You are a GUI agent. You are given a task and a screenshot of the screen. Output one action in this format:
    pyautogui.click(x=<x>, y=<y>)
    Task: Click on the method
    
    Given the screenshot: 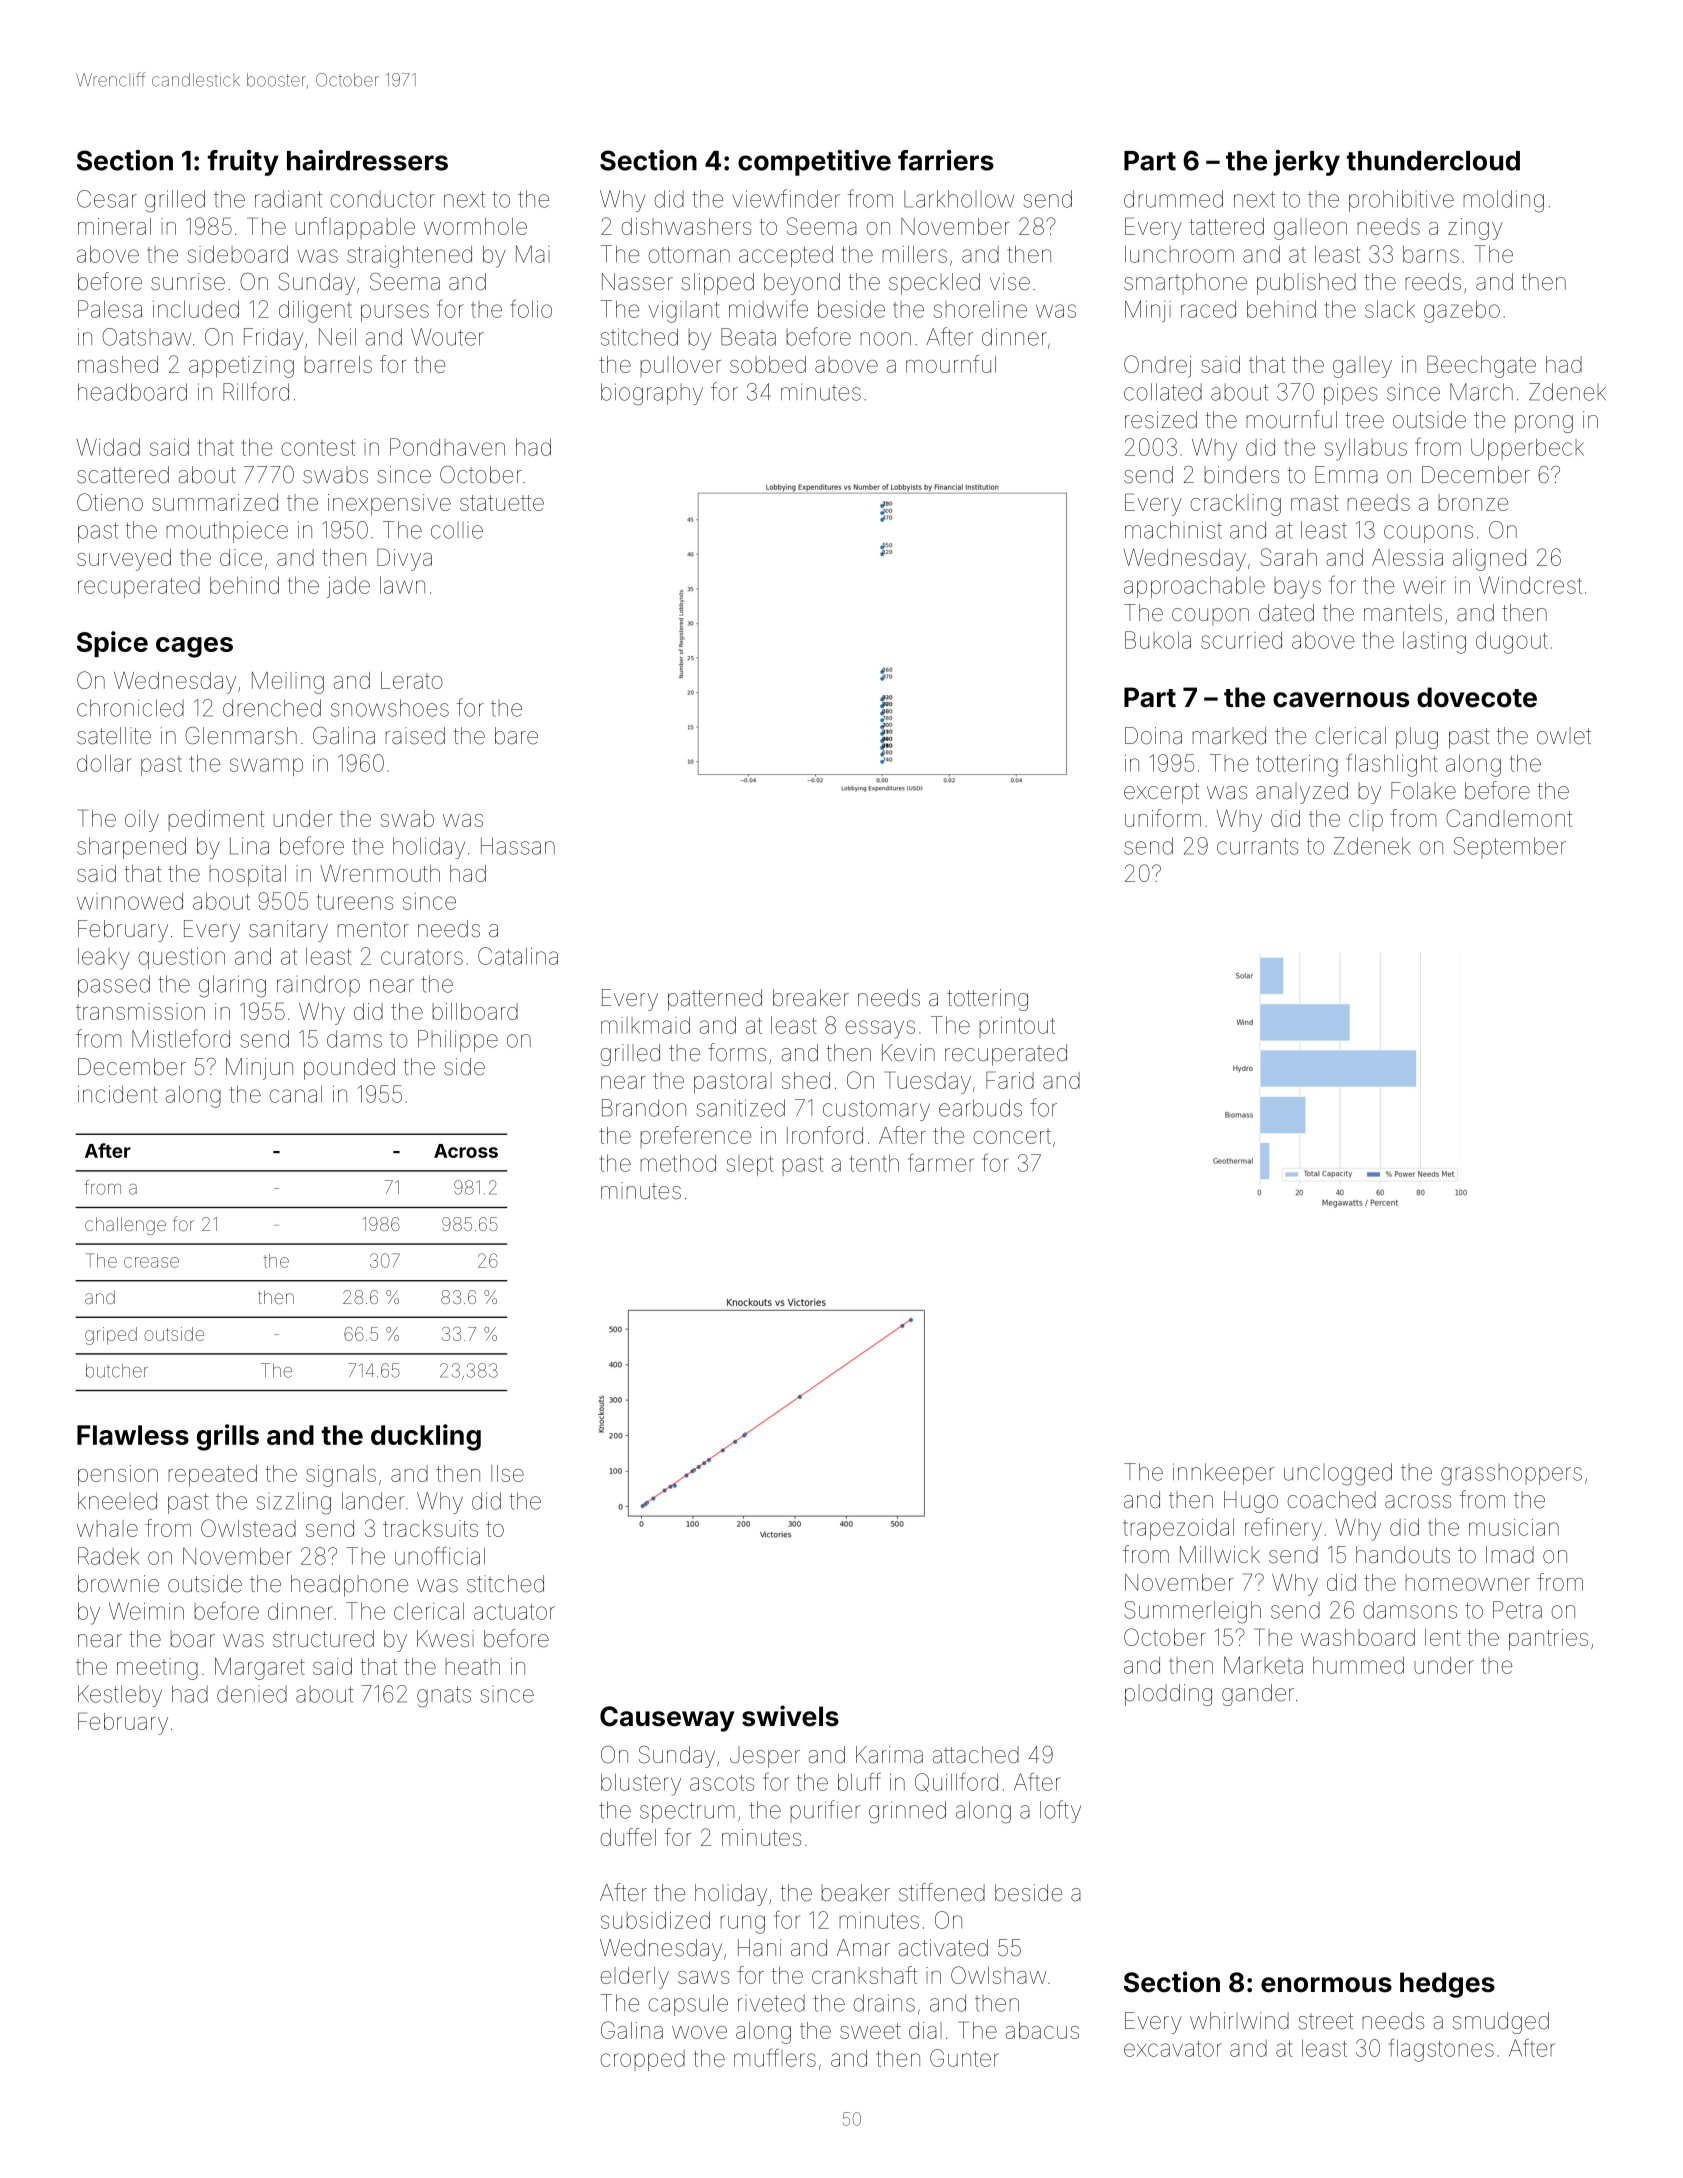 What is the action you would take?
    pyautogui.click(x=678, y=1163)
